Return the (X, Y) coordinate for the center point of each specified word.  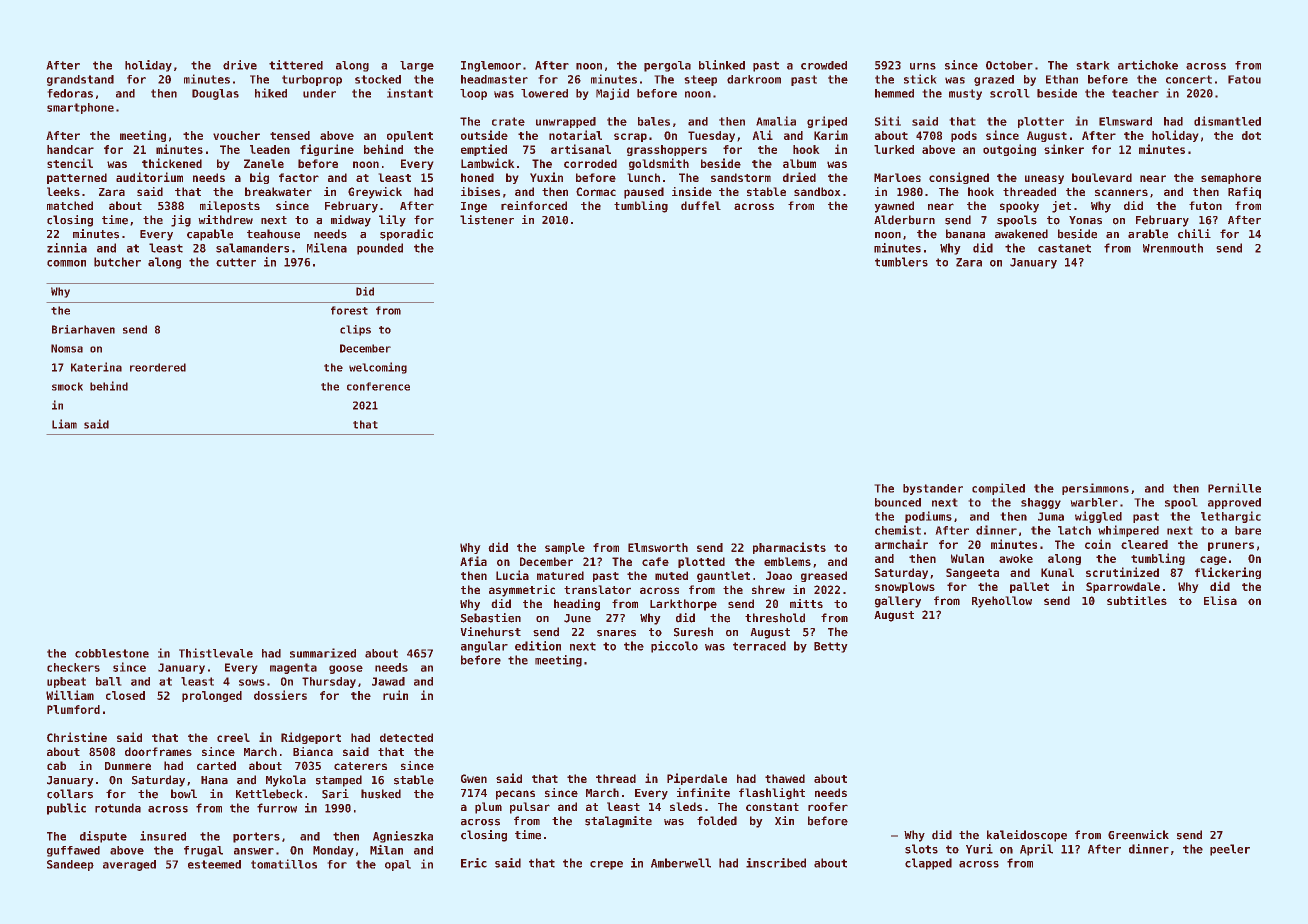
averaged (129, 865)
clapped (928, 864)
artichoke (1148, 65)
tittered (296, 65)
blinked (722, 65)
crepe (606, 865)
